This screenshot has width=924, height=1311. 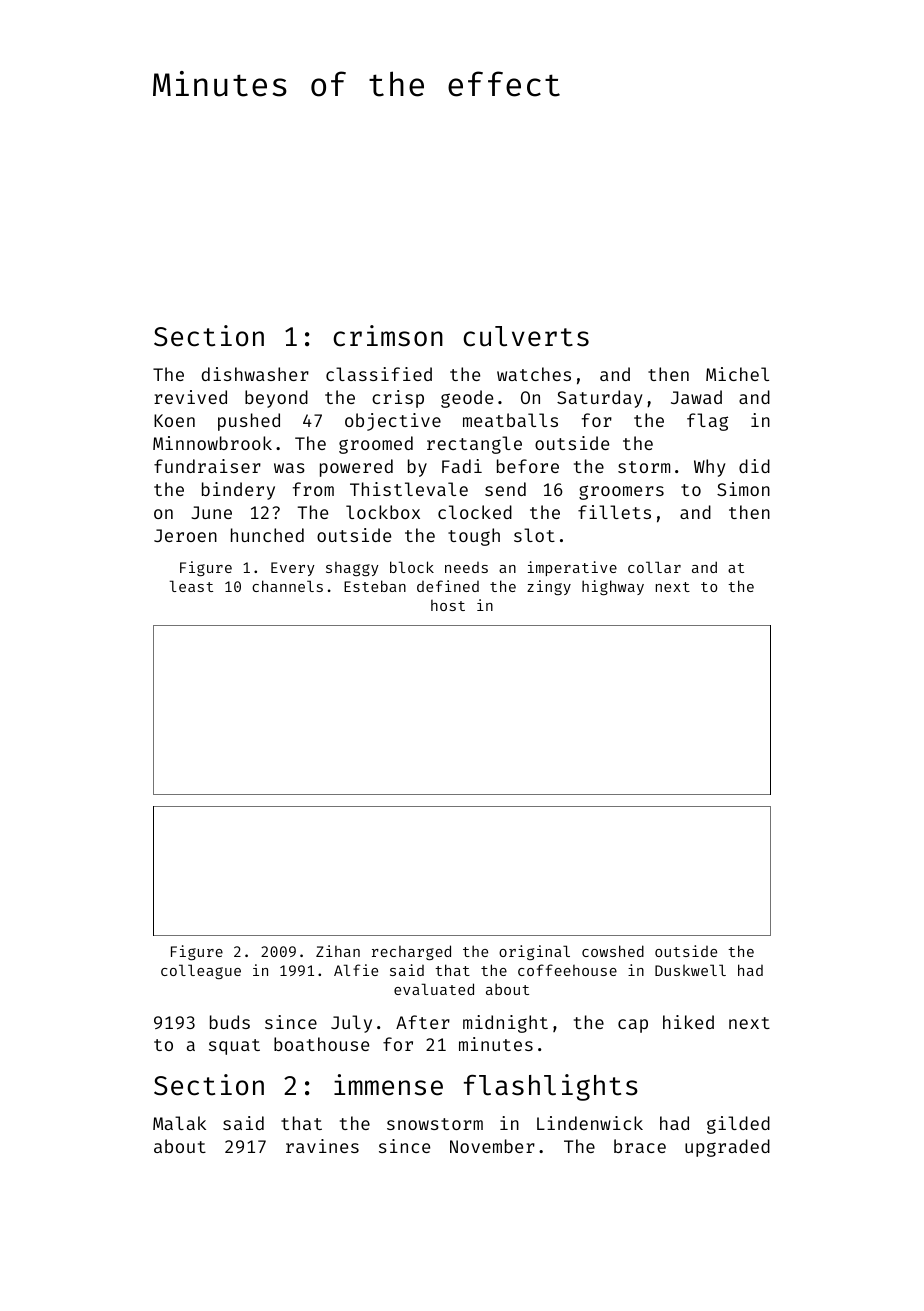 I want to click on Michel, so click(x=737, y=374).
